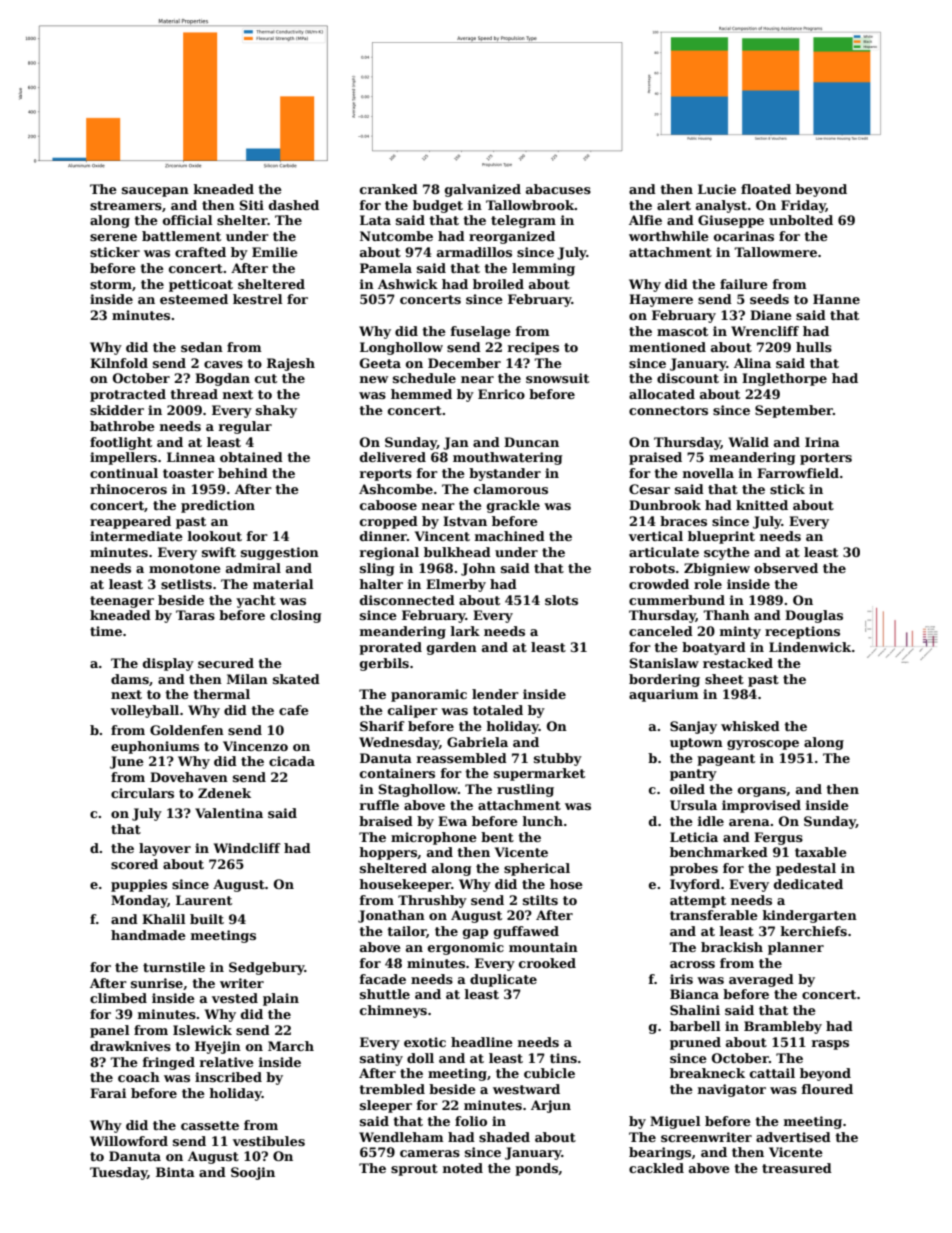 This image has height=1233, width=952. What do you see at coordinates (836, 299) in the image?
I see `Hanne` at bounding box center [836, 299].
